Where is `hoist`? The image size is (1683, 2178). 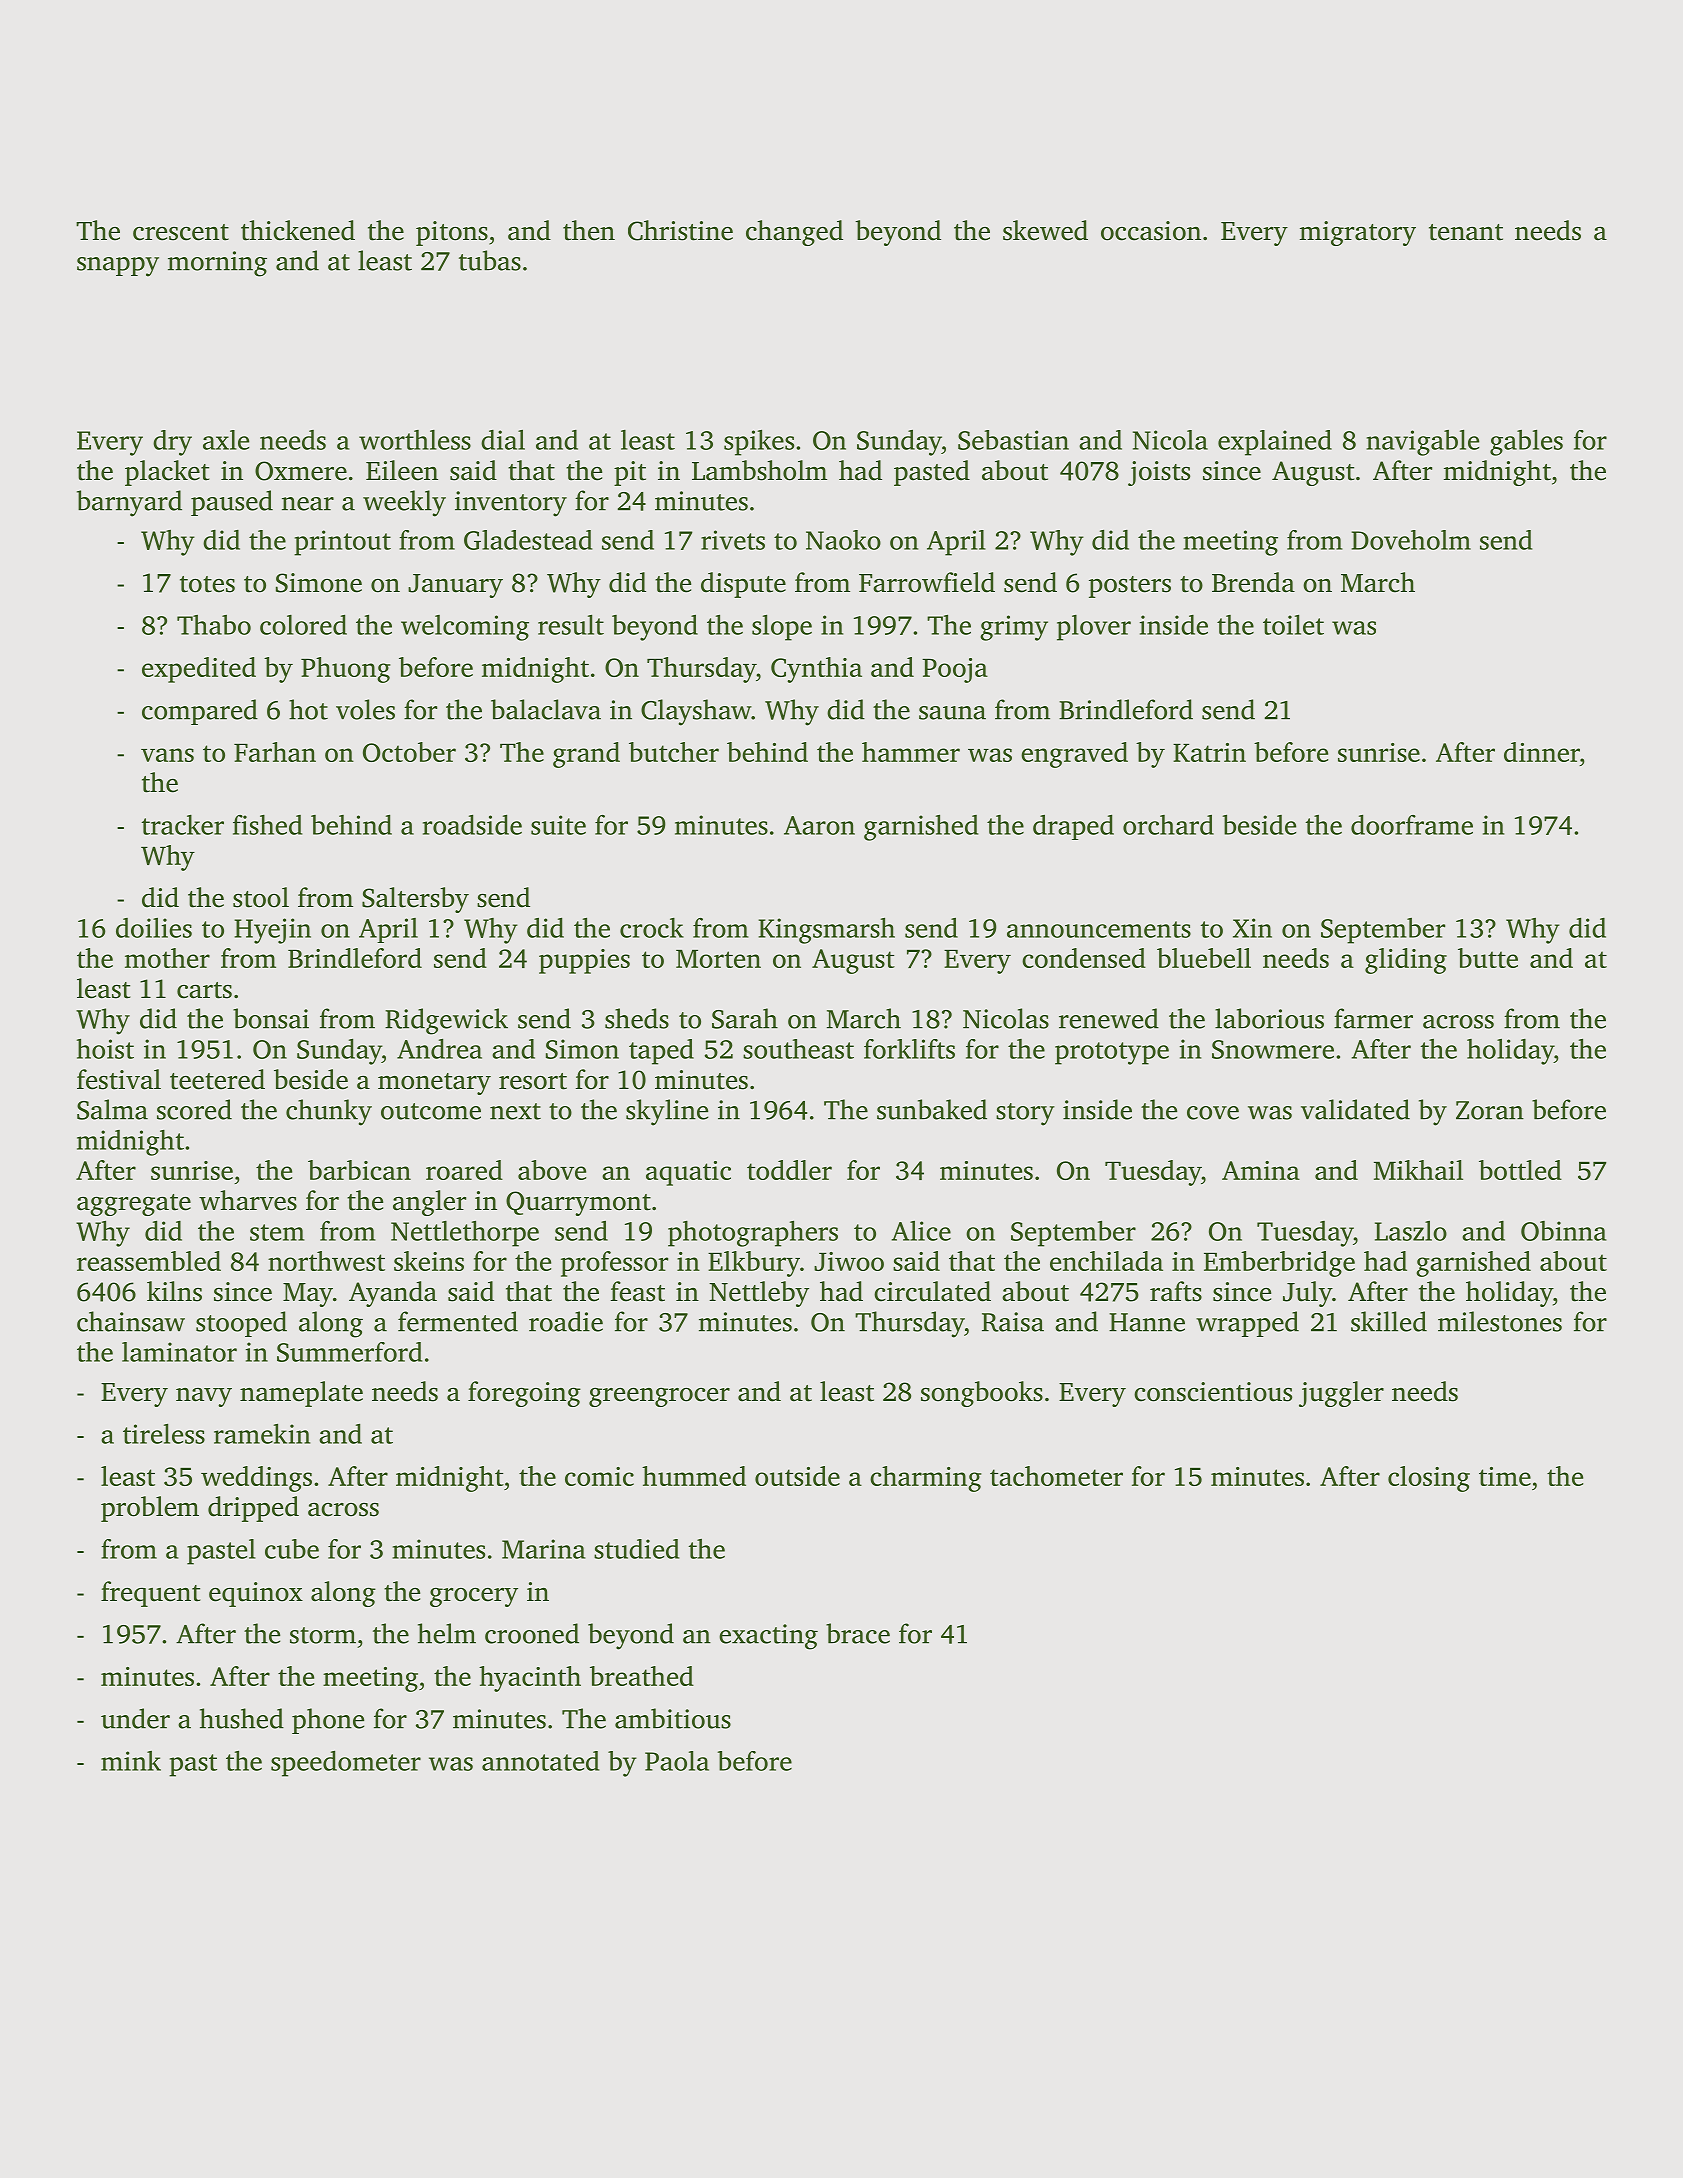
hoist is located at coordinates (105, 1049).
